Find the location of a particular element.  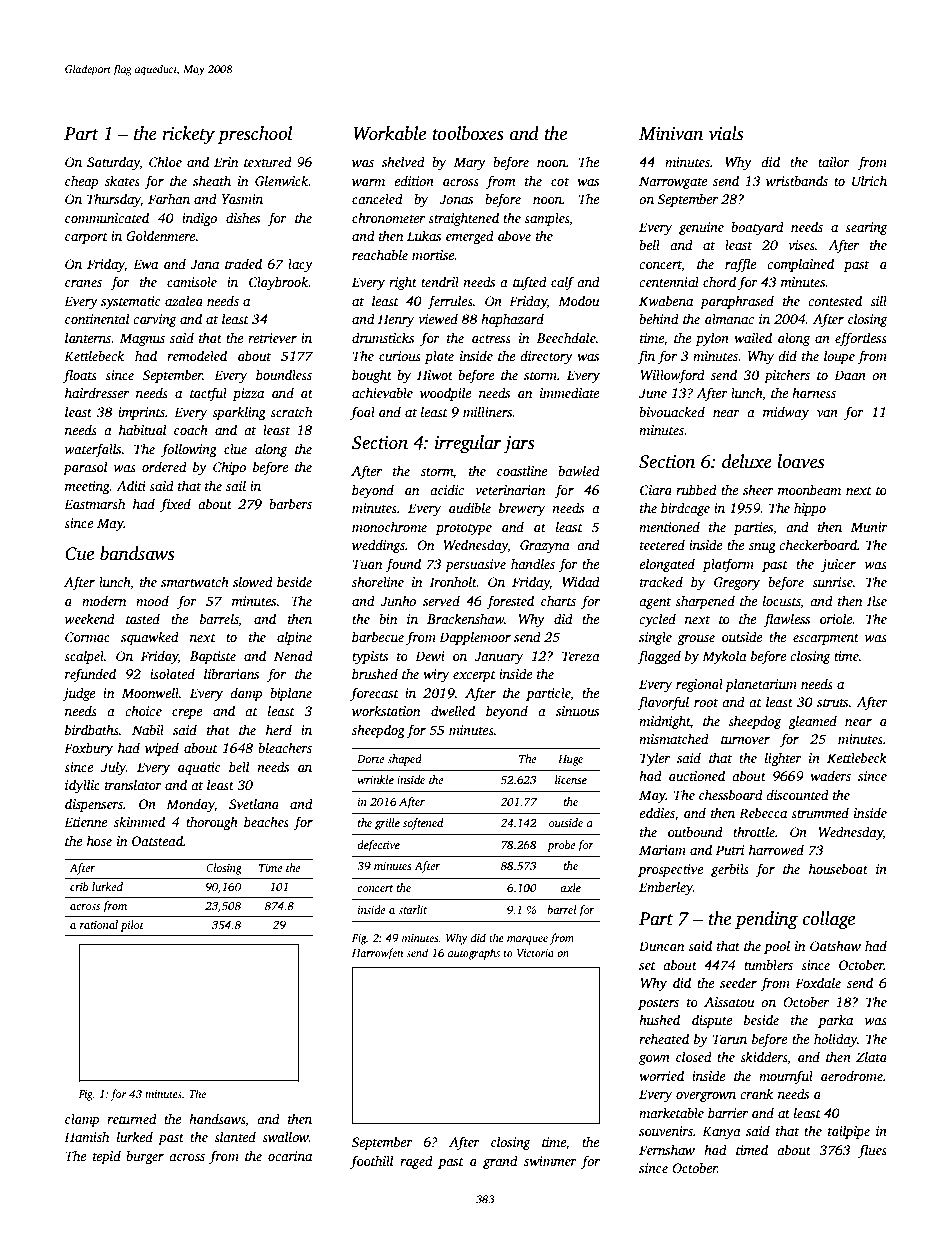

Jana is located at coordinates (204, 264).
